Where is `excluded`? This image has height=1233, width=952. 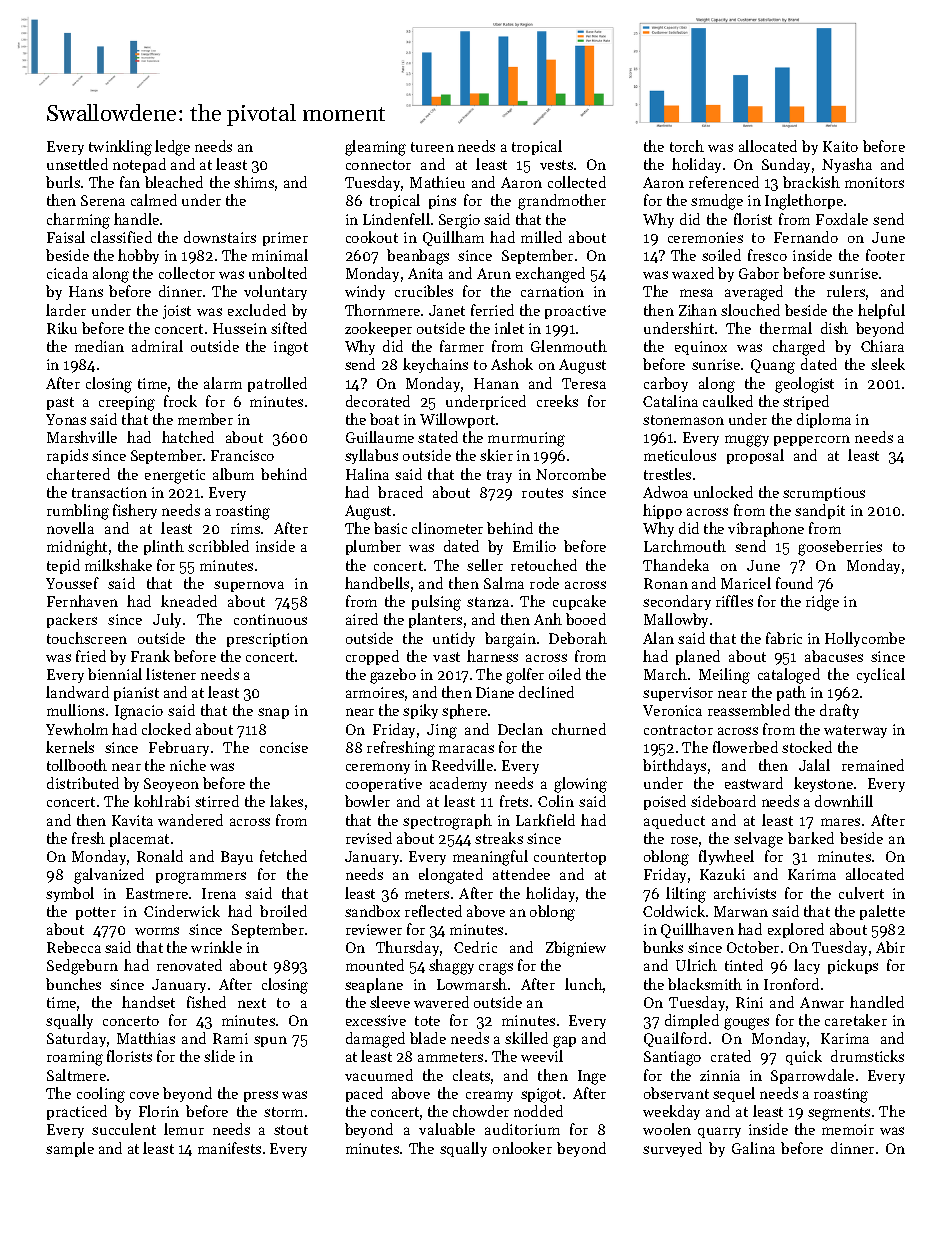 excluded is located at coordinates (257, 310).
